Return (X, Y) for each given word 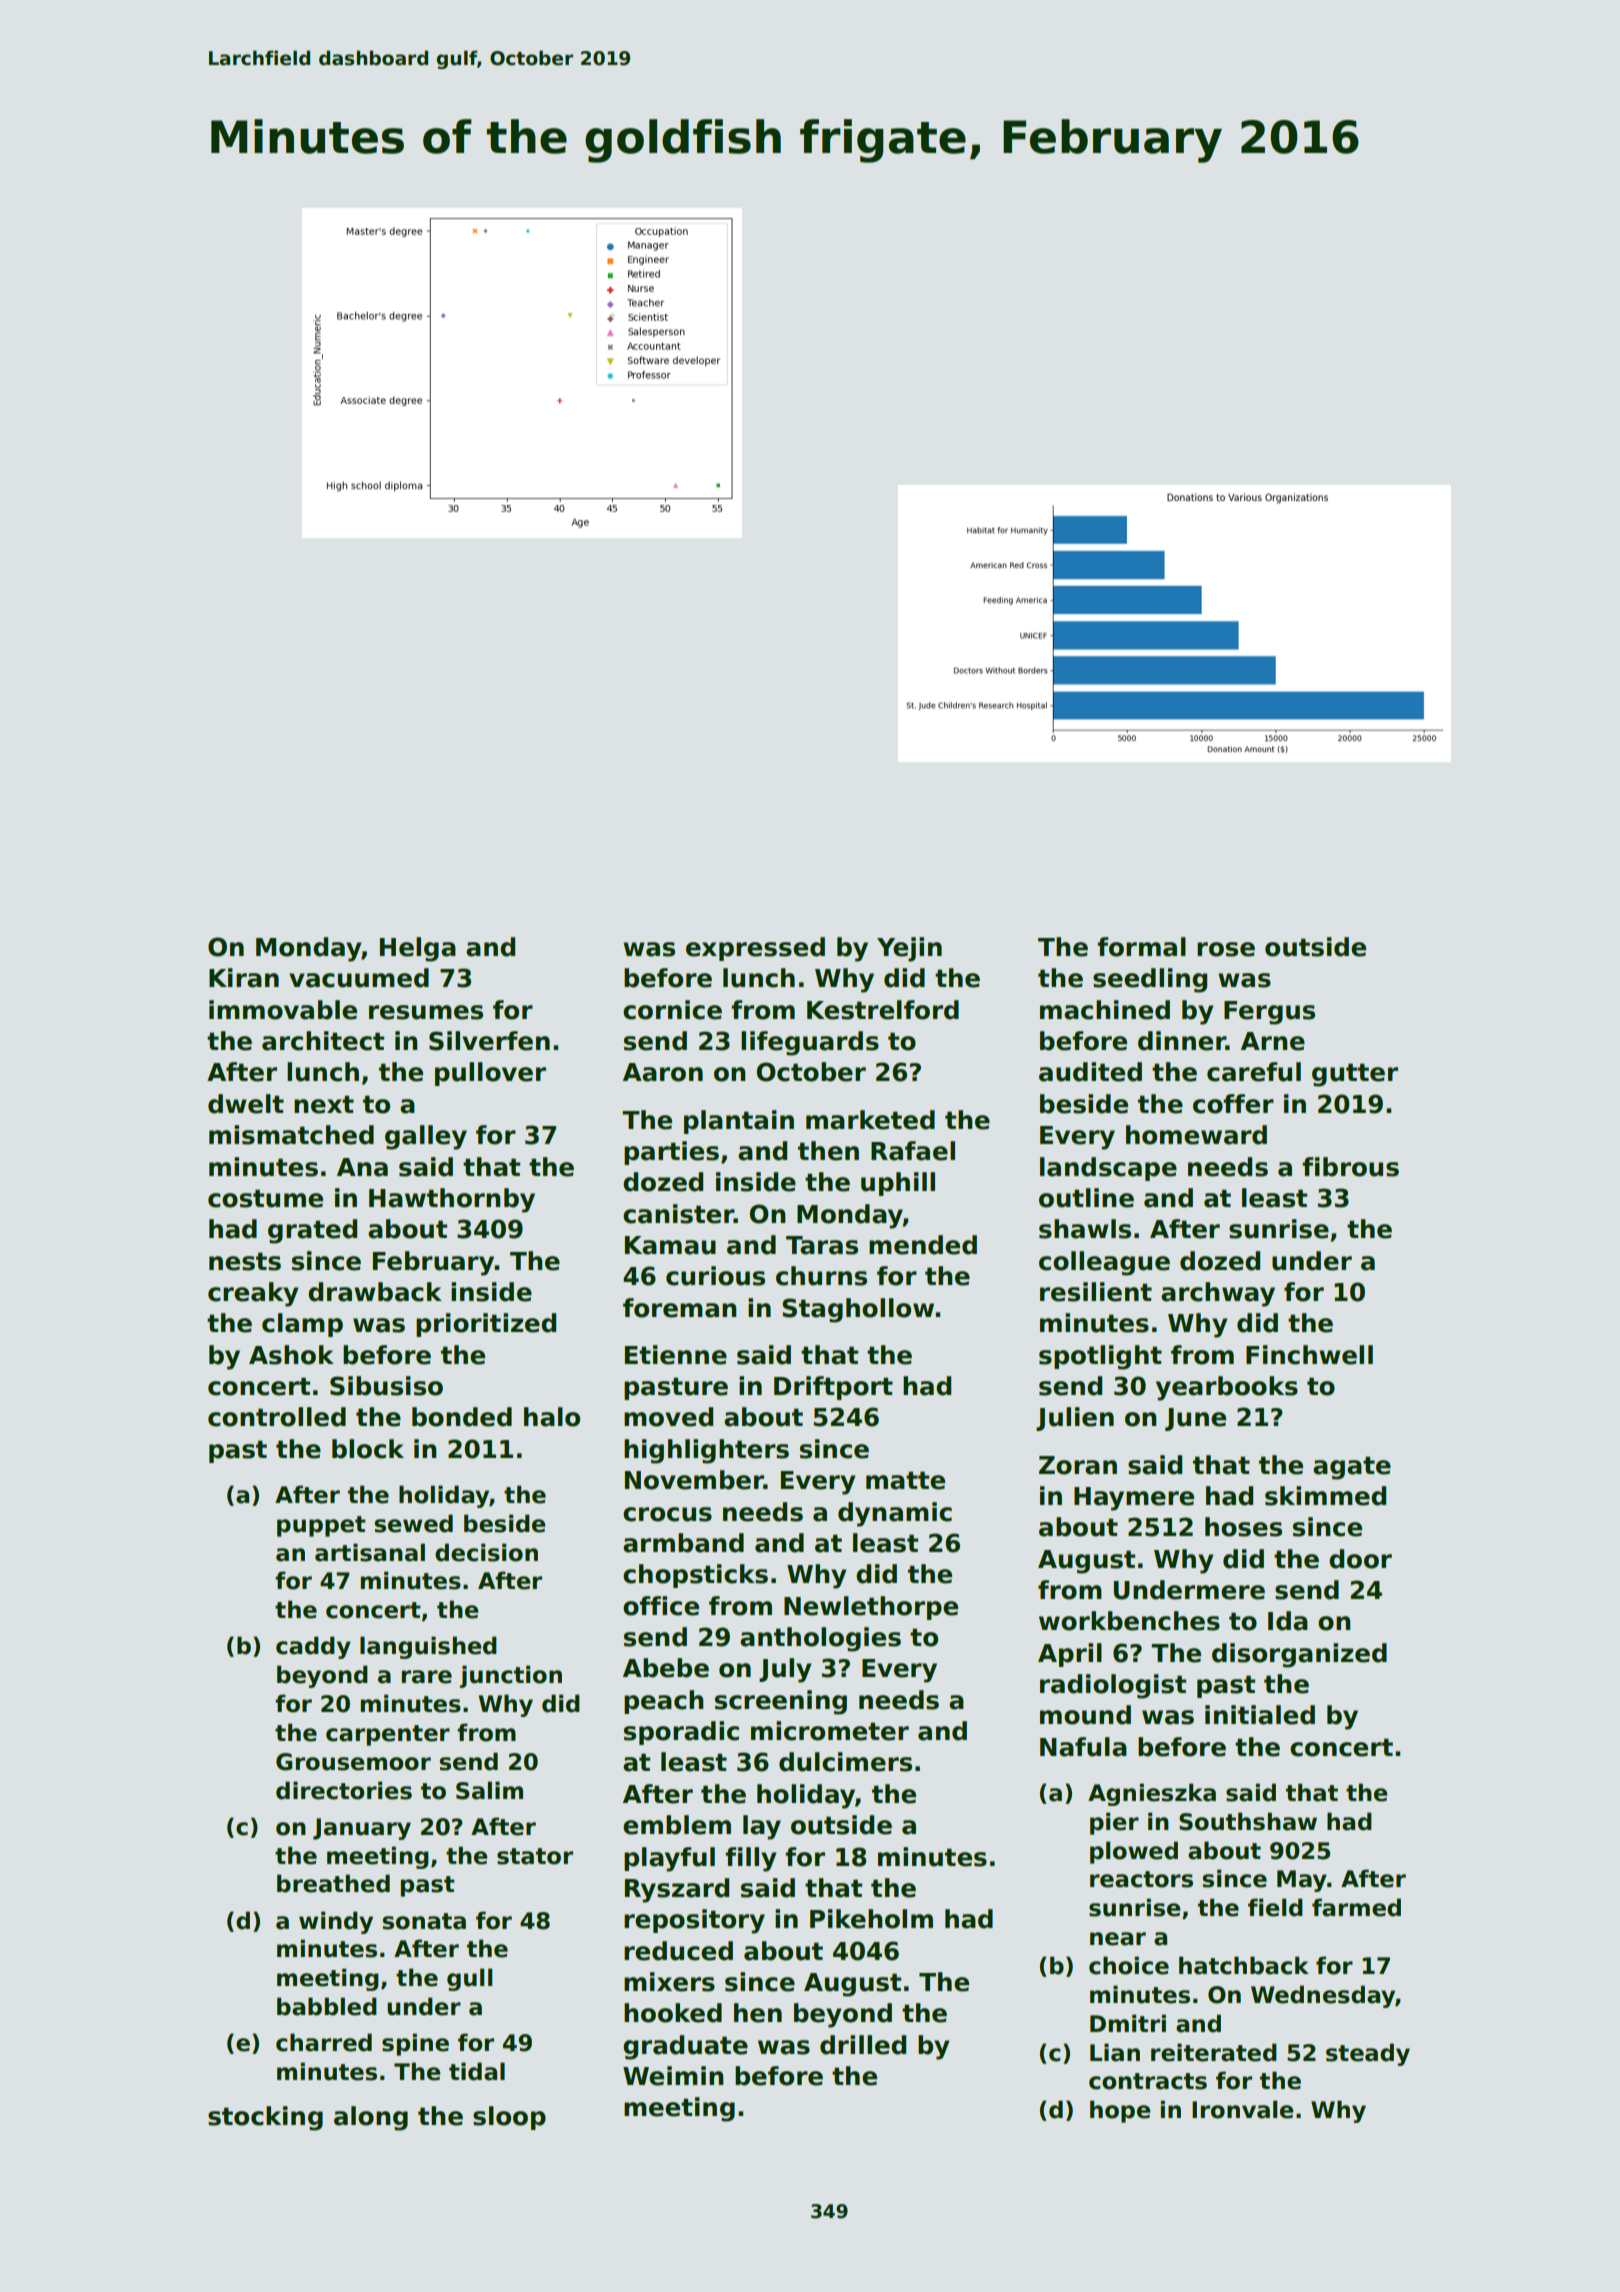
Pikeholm (871, 1919)
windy (336, 1922)
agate (1352, 1468)
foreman (680, 1308)
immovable (283, 1010)
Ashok (291, 1355)
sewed (413, 1523)
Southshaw (1248, 1821)
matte (905, 1480)
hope (1120, 2111)
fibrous (1350, 1167)
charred (324, 2042)
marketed (870, 1120)
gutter (1355, 1075)
